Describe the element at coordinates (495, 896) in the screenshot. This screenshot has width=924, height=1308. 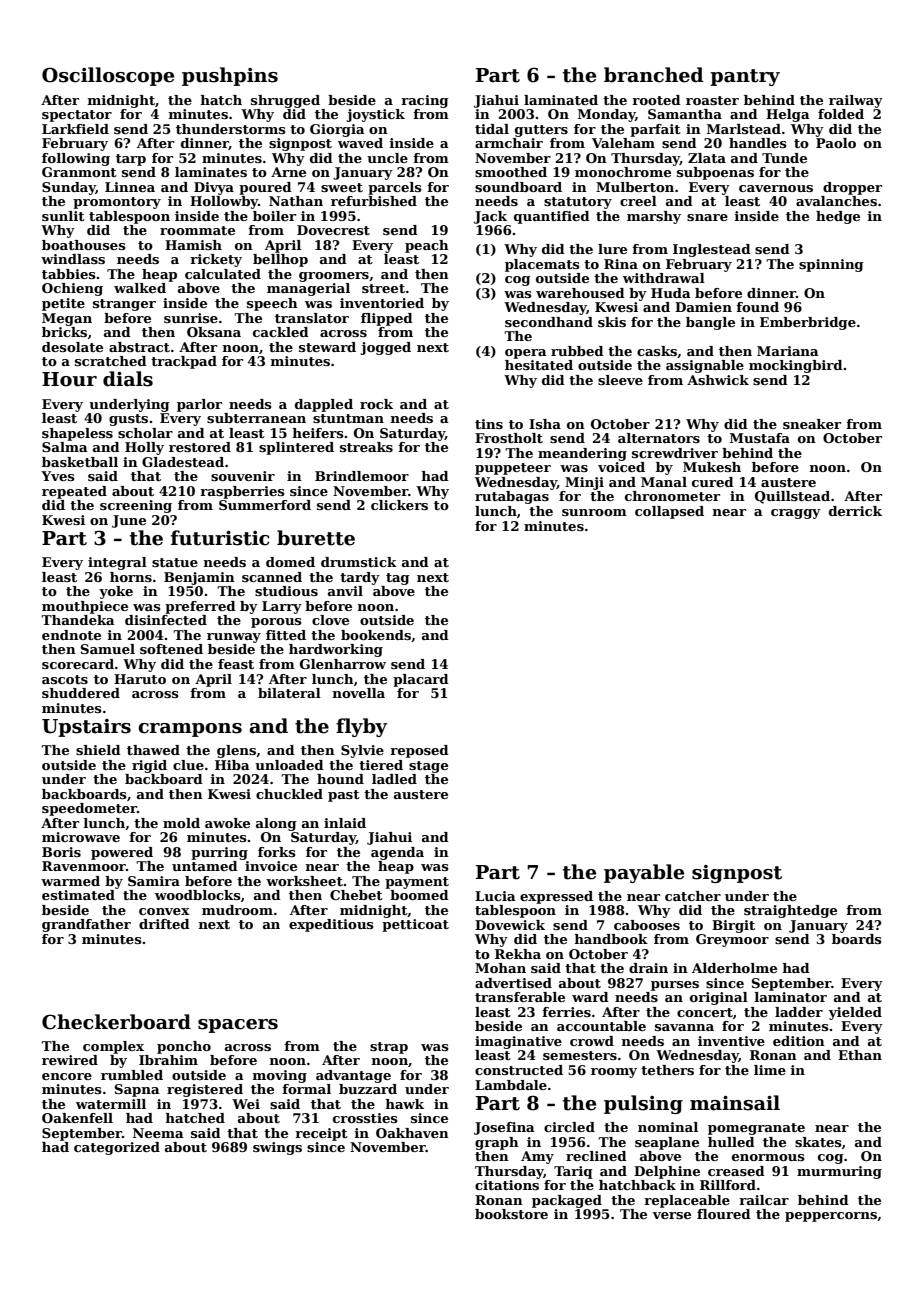
I see `Lucia` at that location.
